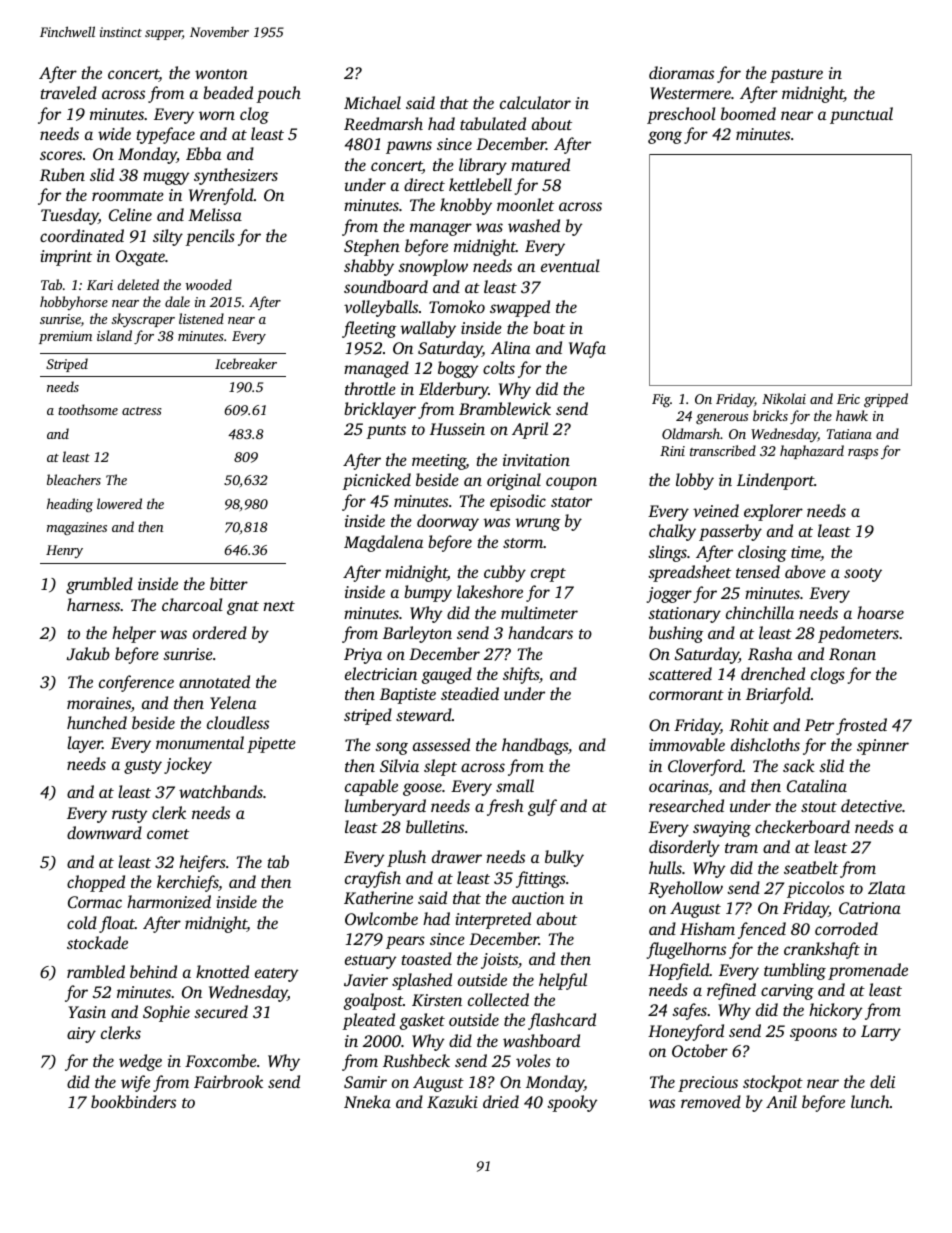 The width and height of the page is (952, 1233). What do you see at coordinates (796, 76) in the page?
I see `pasture` at bounding box center [796, 76].
